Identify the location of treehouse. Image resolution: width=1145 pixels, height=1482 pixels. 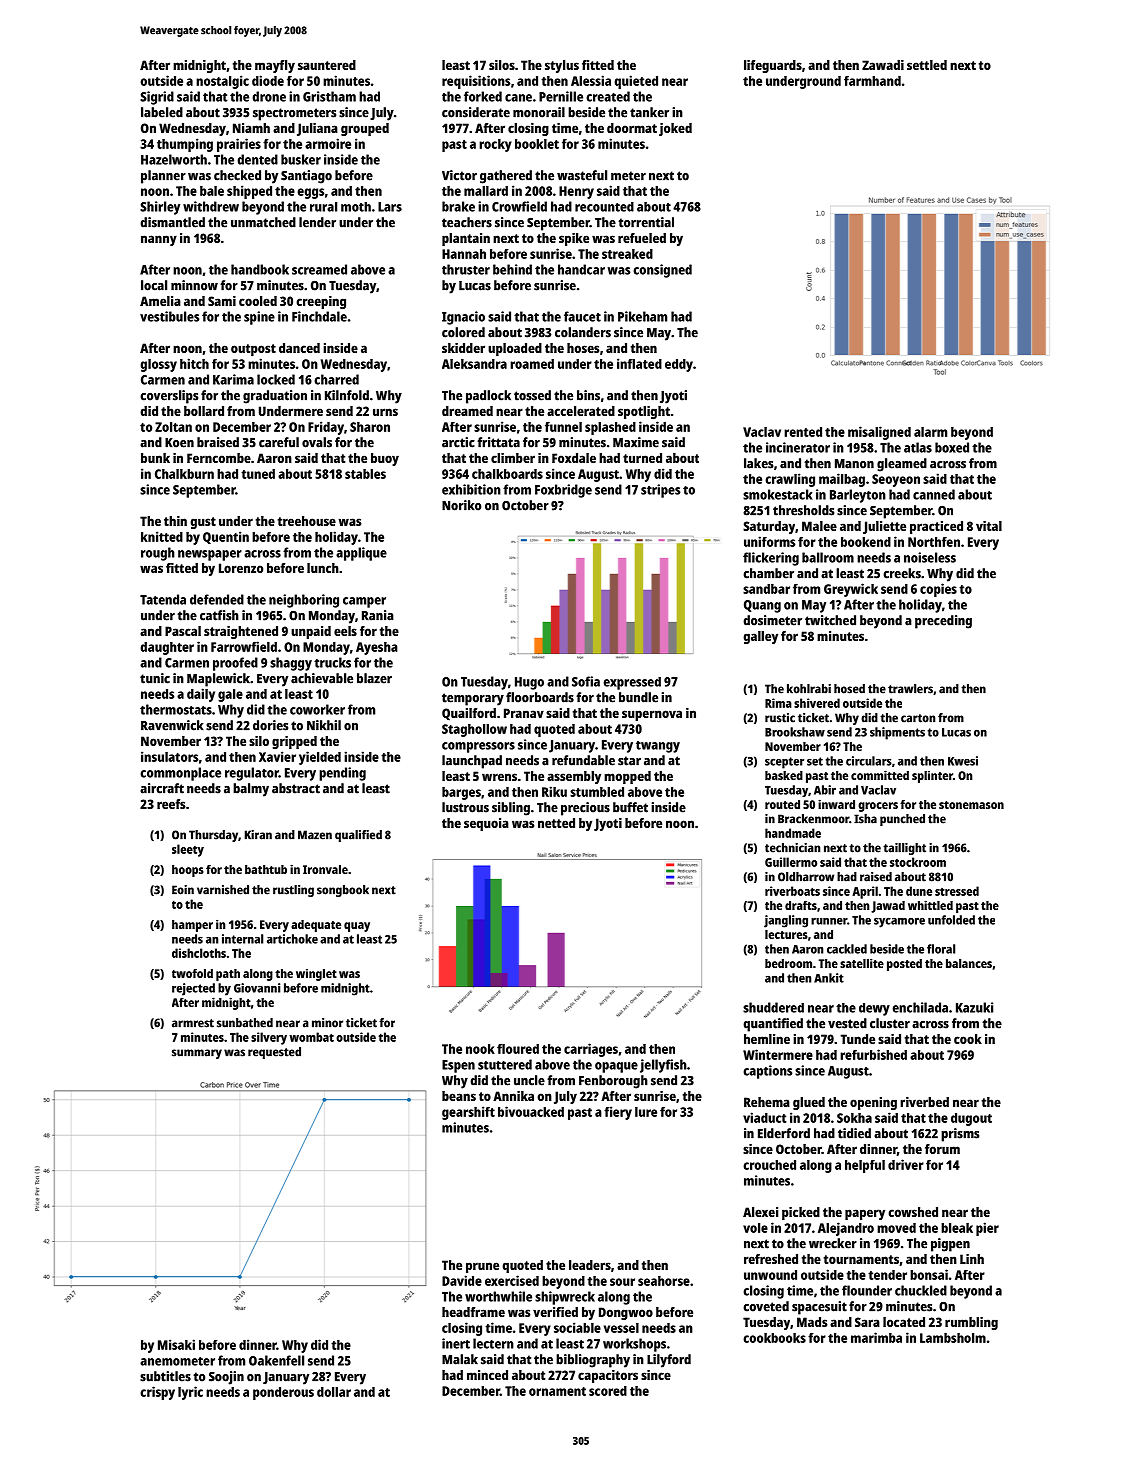
(307, 521).
